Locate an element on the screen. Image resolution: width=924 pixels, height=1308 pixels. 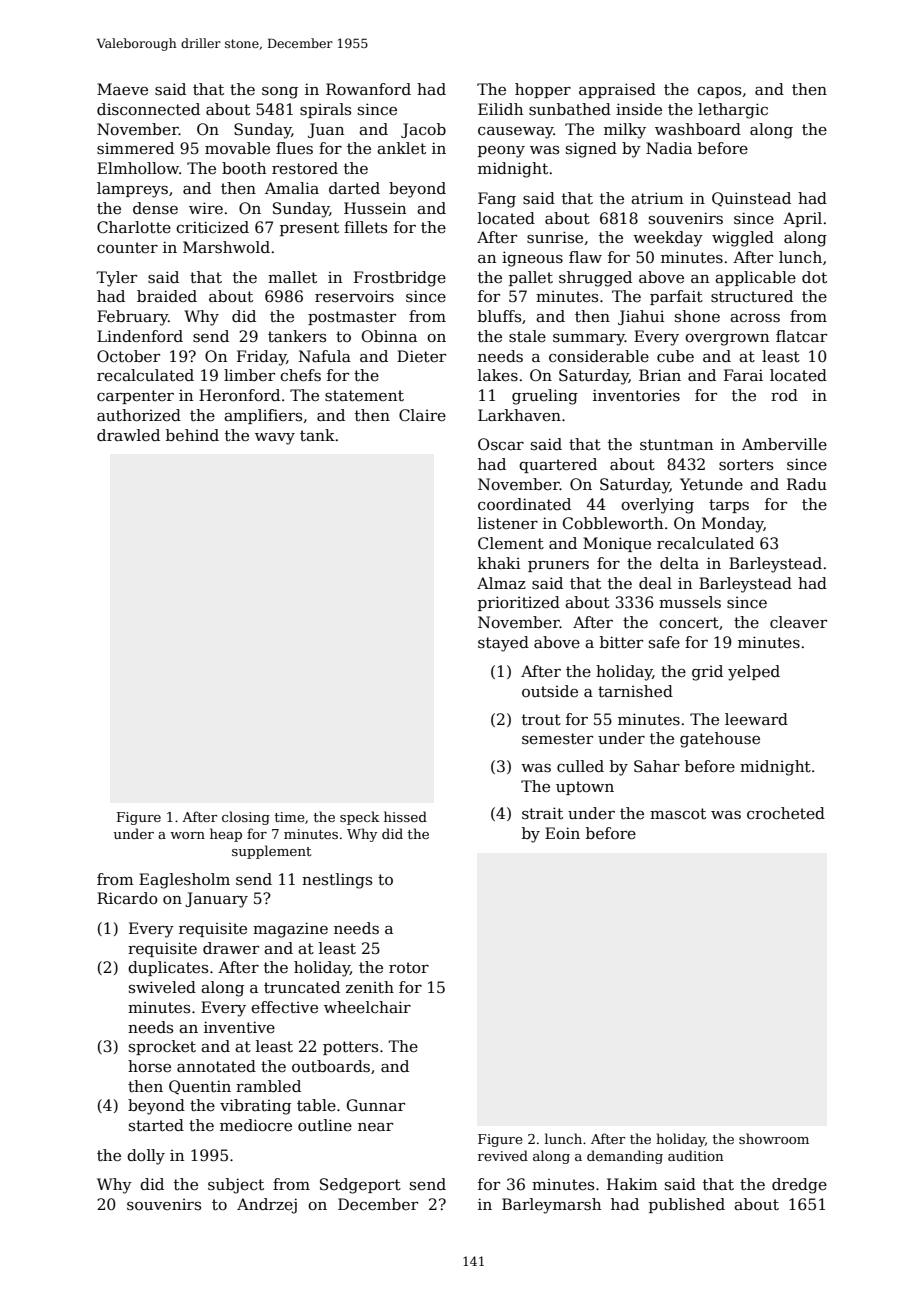
Sedgeport is located at coordinates (360, 1186).
